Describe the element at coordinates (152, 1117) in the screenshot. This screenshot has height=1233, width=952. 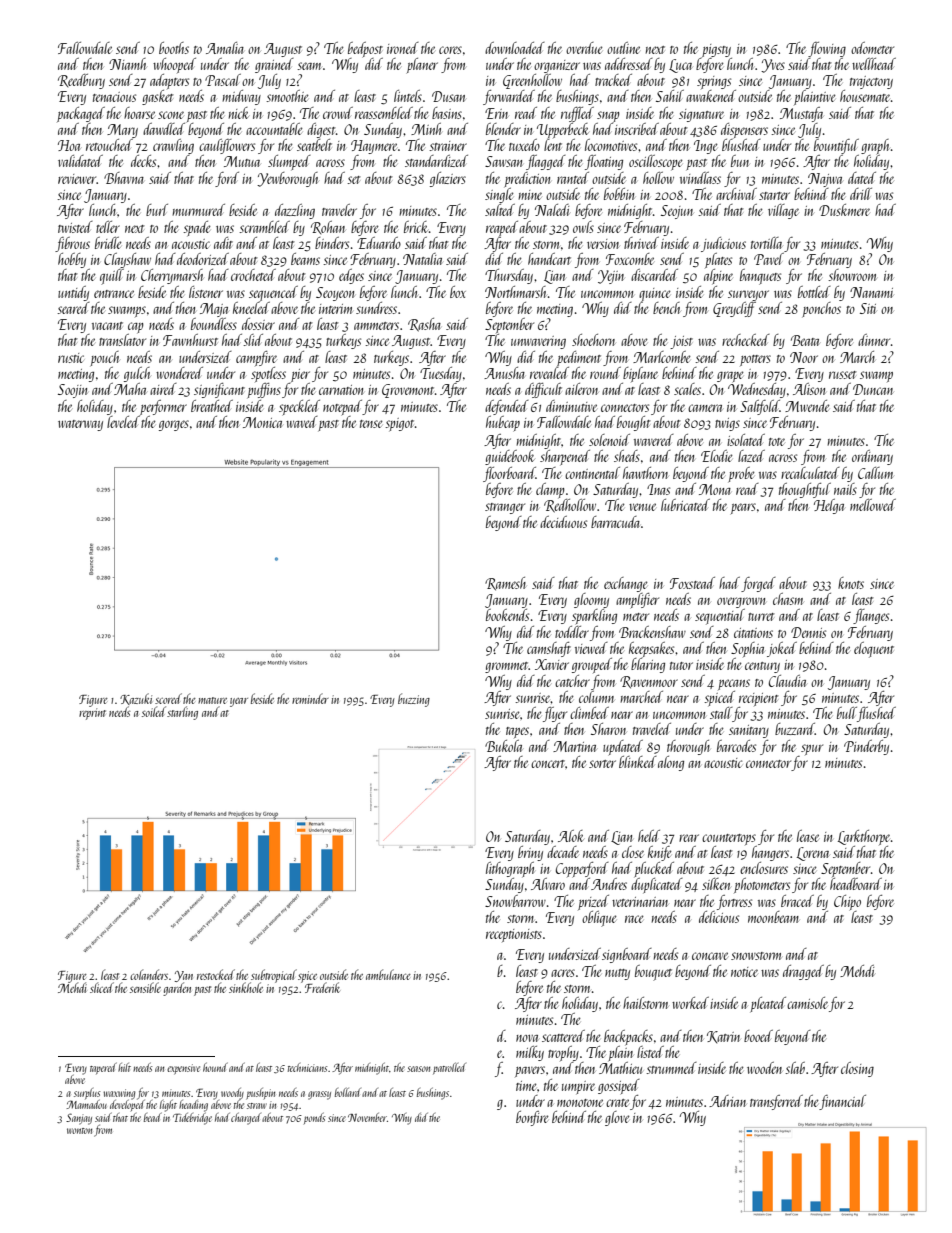
I see `bead` at that location.
